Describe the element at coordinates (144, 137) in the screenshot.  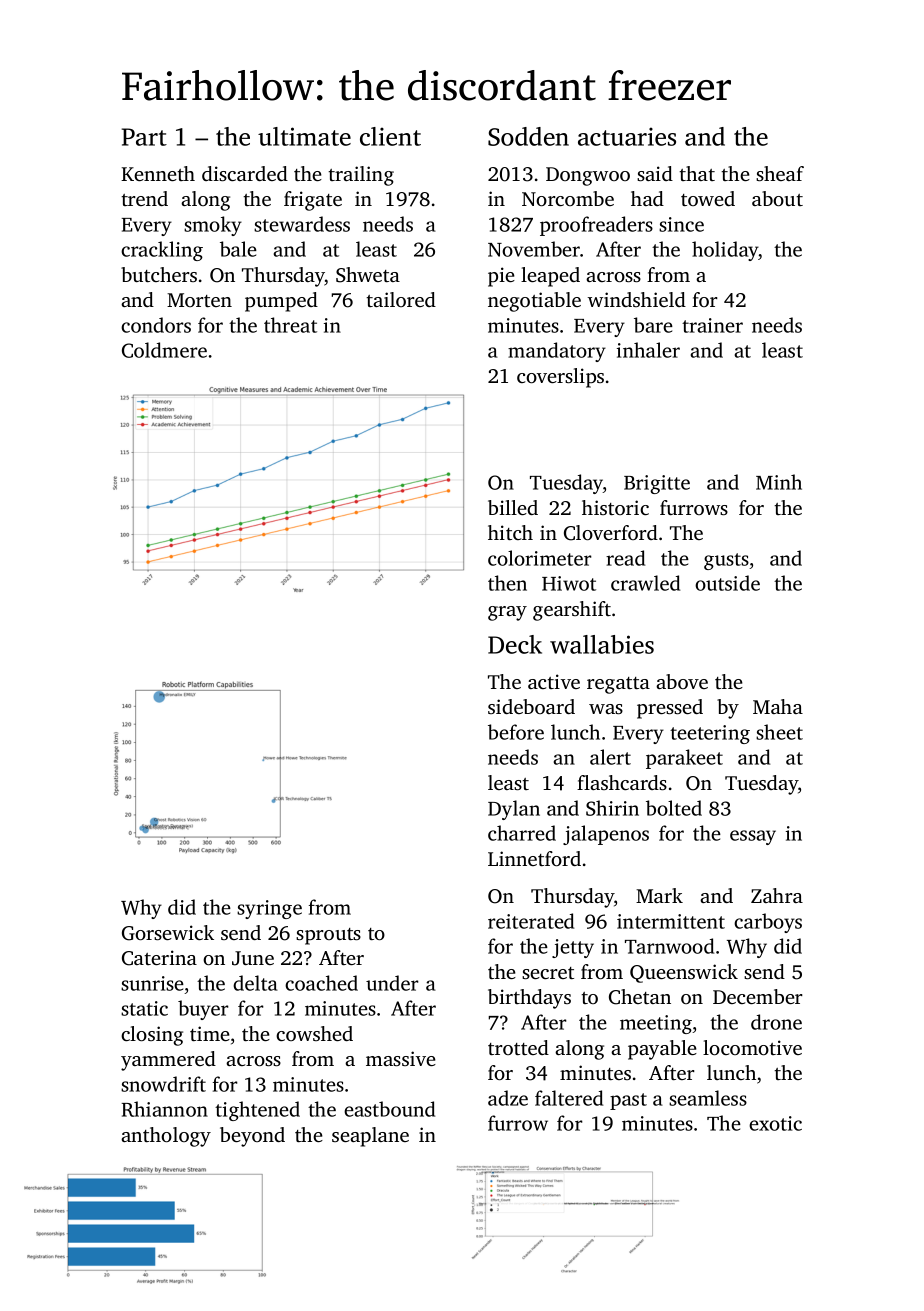
I see `Part` at that location.
